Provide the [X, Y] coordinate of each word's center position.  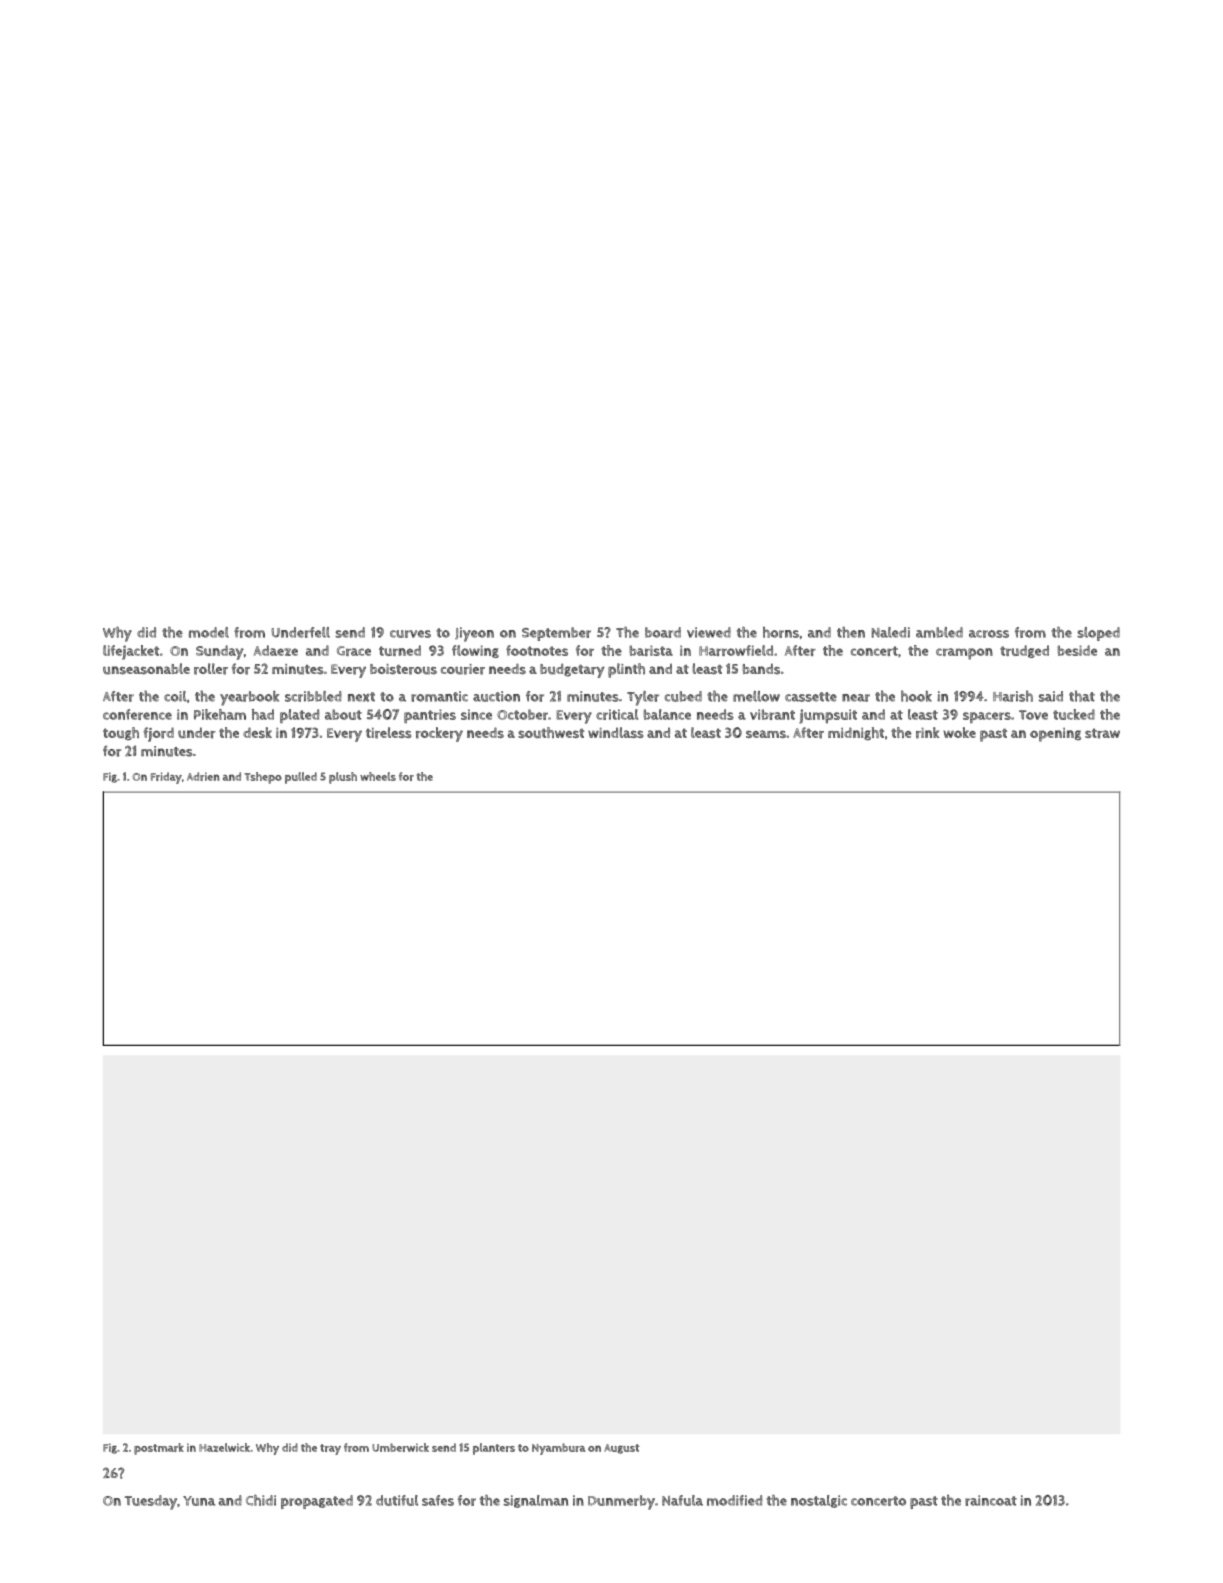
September [556, 634]
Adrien [203, 776]
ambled [939, 632]
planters [494, 1449]
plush [343, 778]
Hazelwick [224, 1447]
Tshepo [263, 778]
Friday [166, 778]
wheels [378, 776]
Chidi [261, 1500]
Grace [354, 651]
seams [766, 734]
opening [1055, 735]
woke [959, 732]
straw [1102, 733]
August [622, 1449]
